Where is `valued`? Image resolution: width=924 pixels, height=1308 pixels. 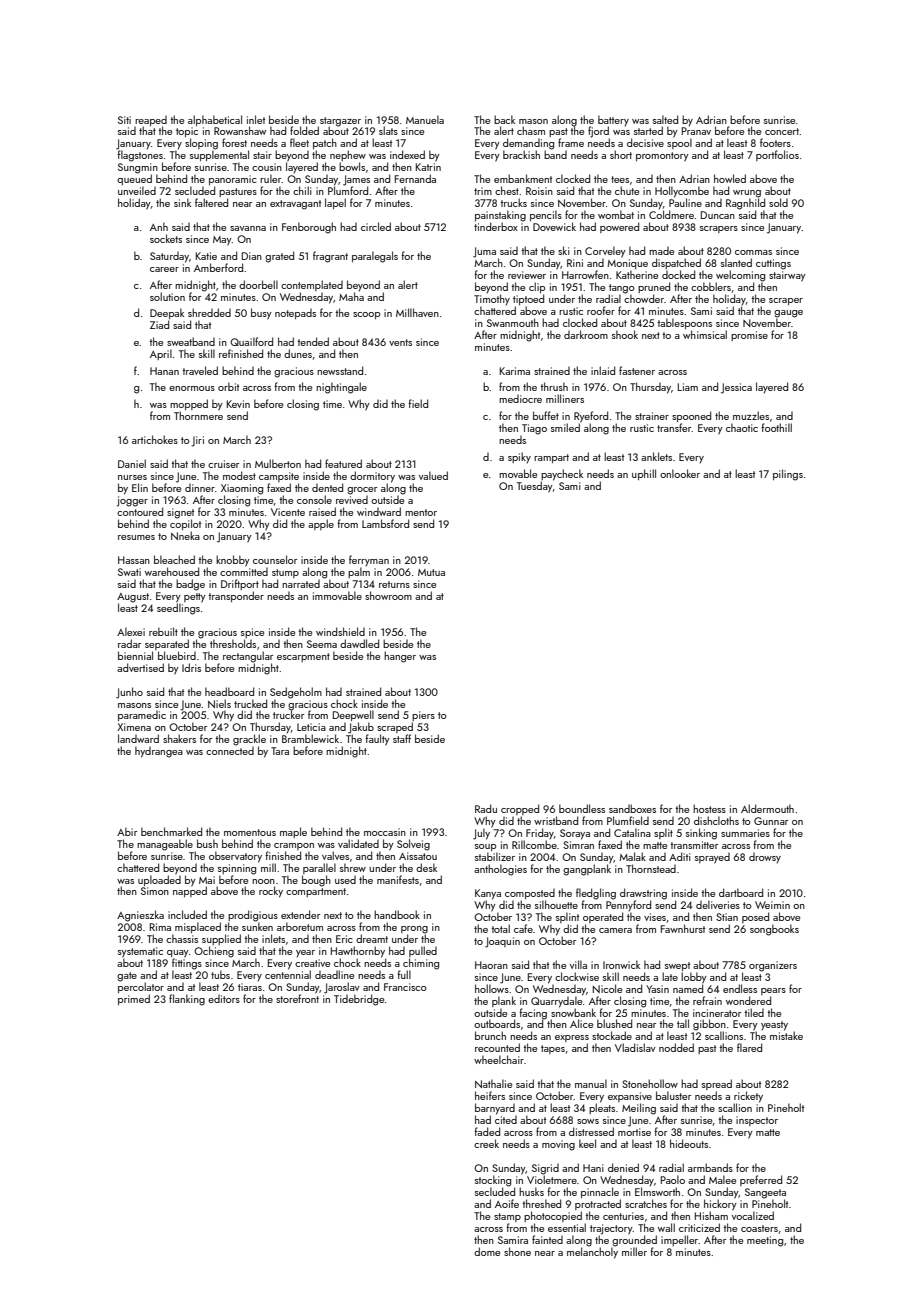
valued is located at coordinates (433, 475).
